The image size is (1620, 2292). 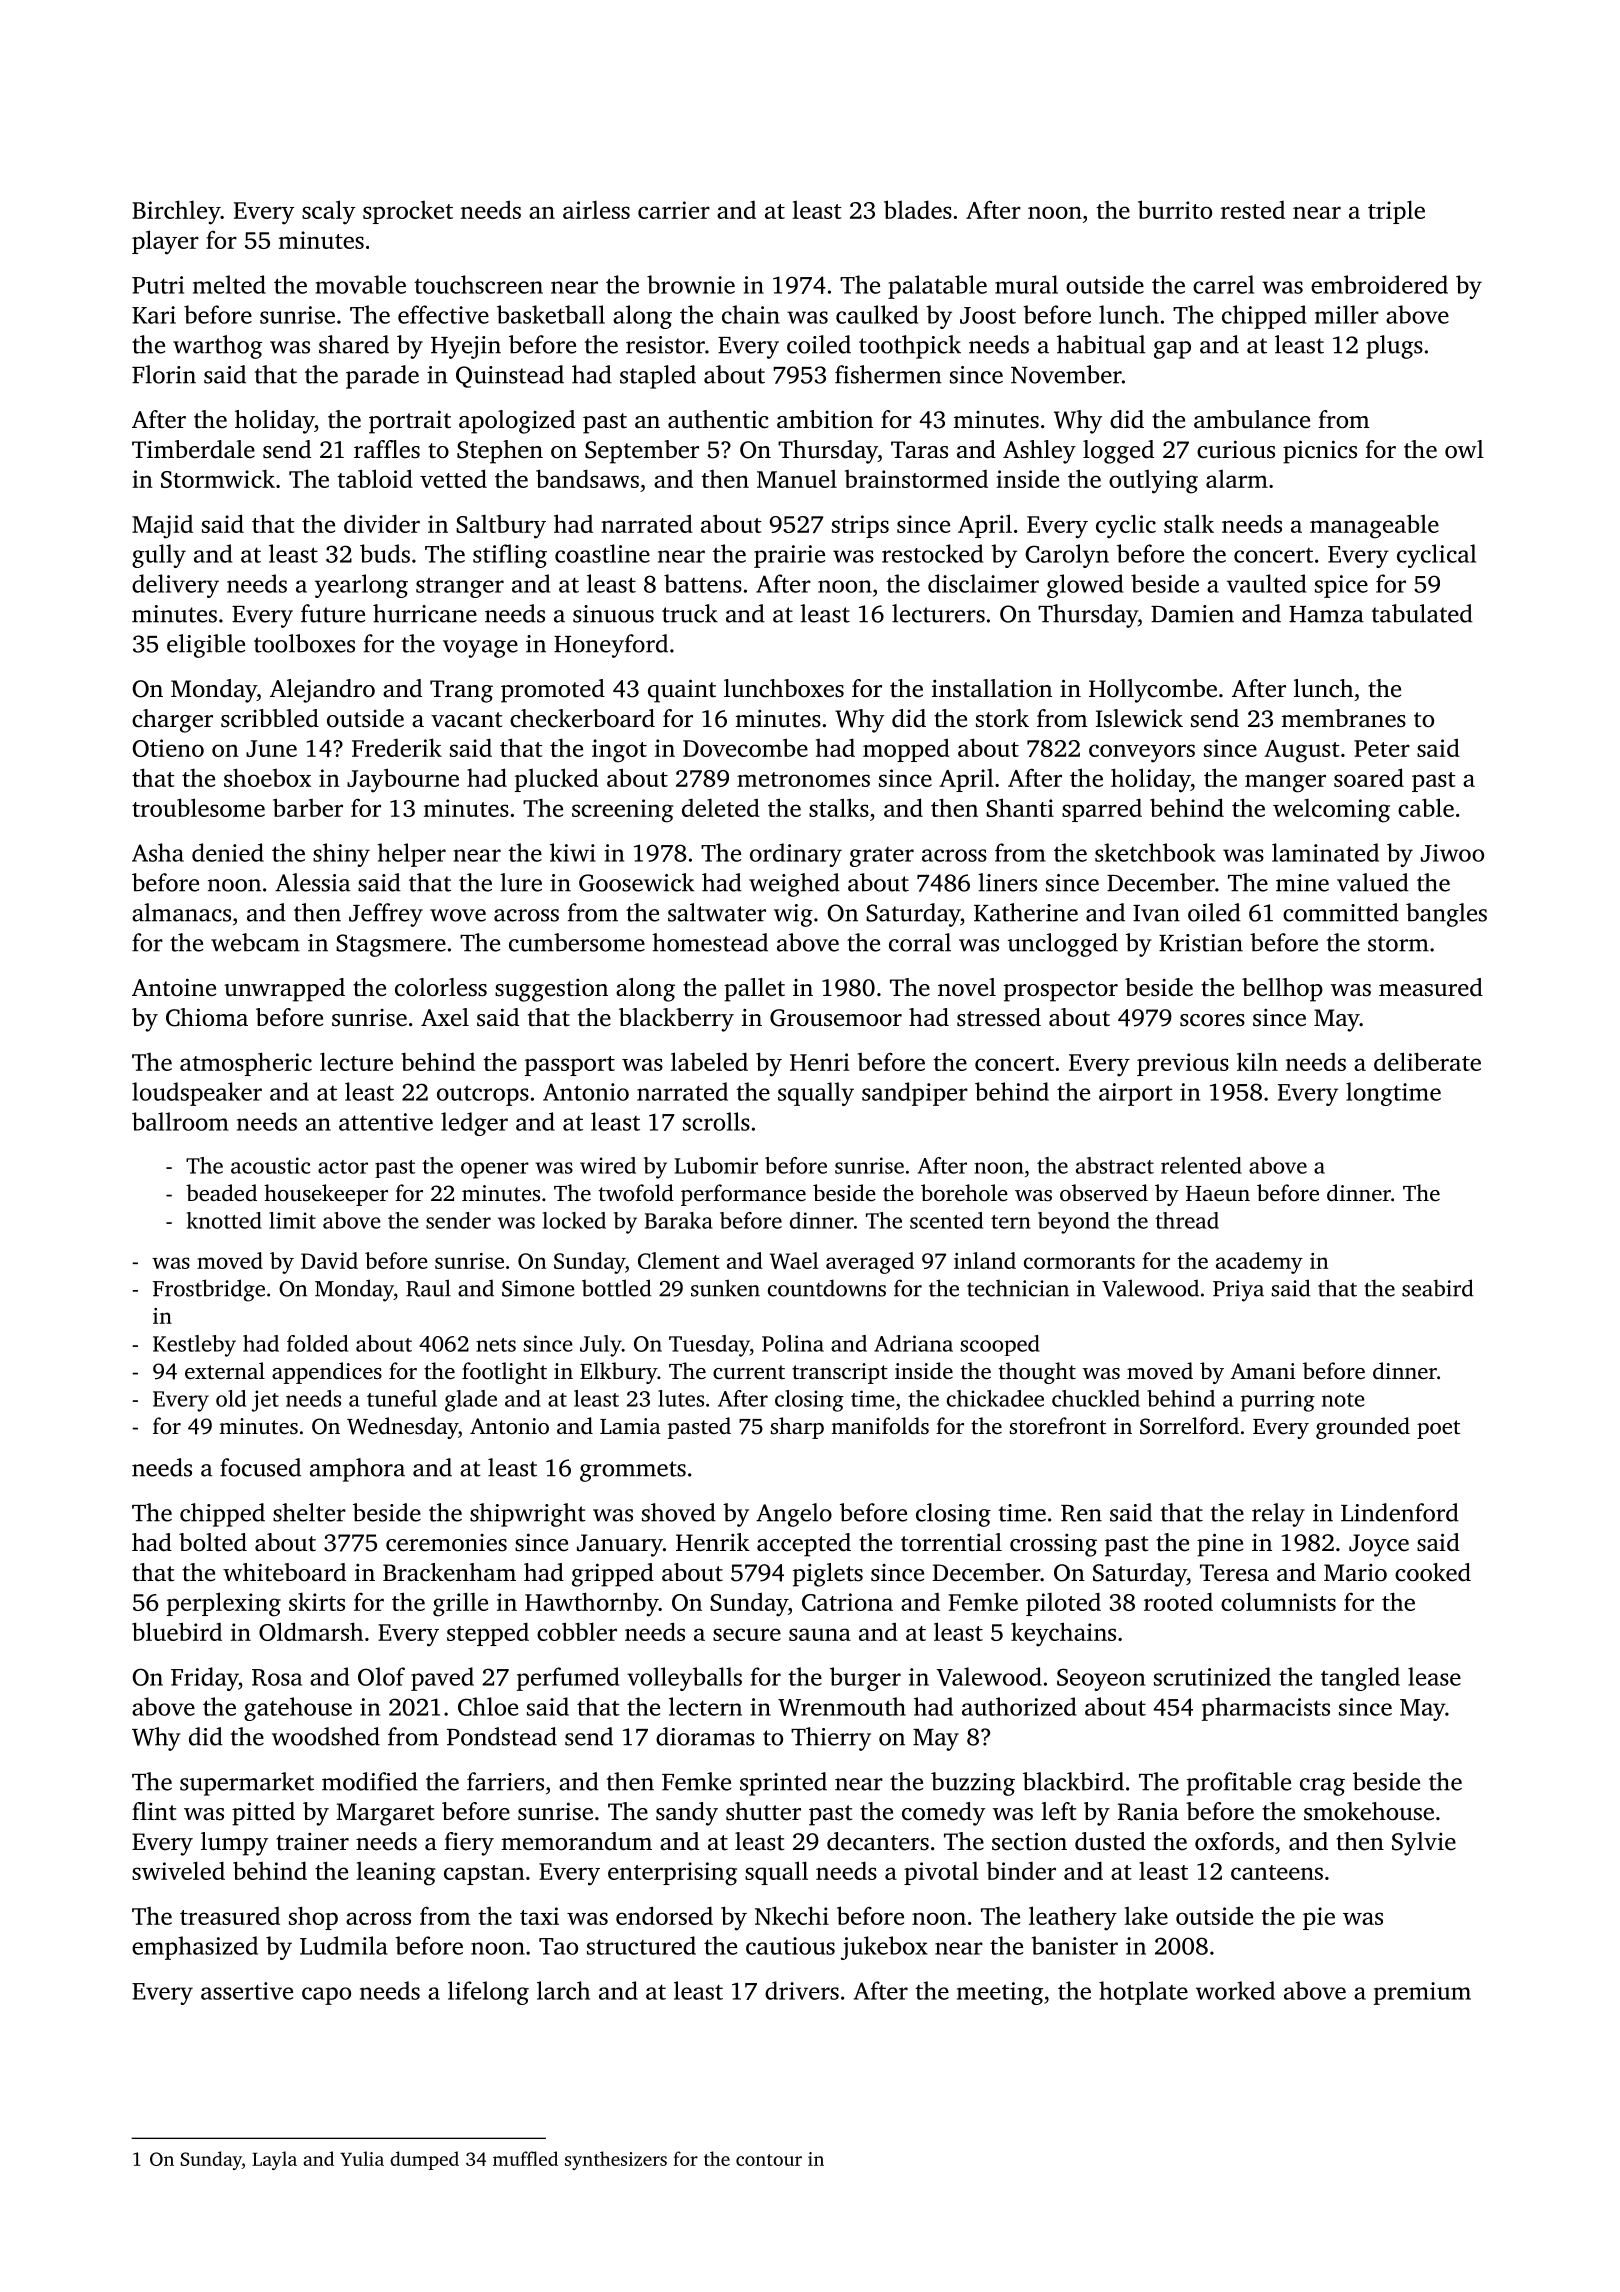 What do you see at coordinates (162, 527) in the image?
I see `Majid` at bounding box center [162, 527].
